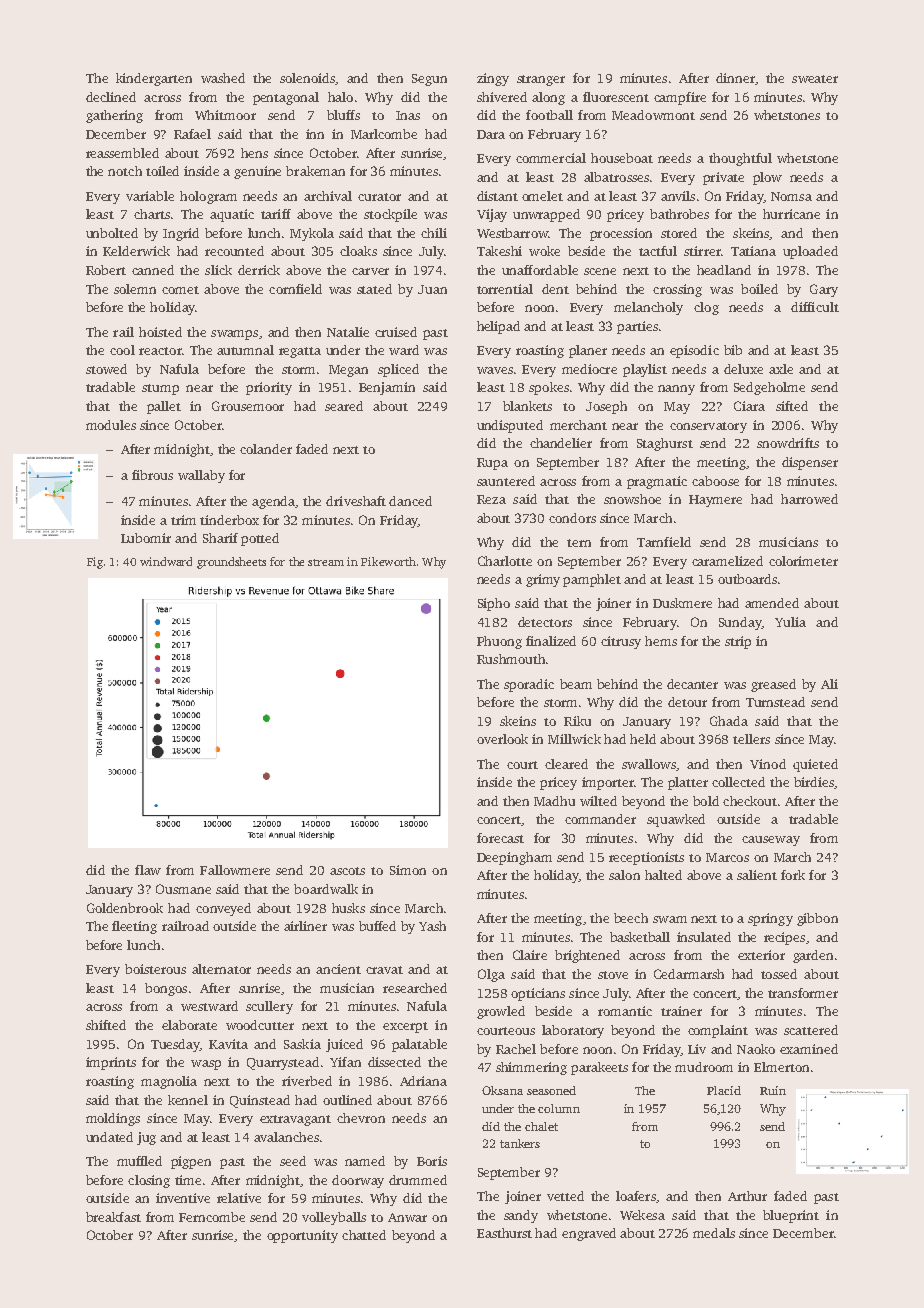 This screenshot has width=924, height=1308. I want to click on zingy, so click(493, 79).
